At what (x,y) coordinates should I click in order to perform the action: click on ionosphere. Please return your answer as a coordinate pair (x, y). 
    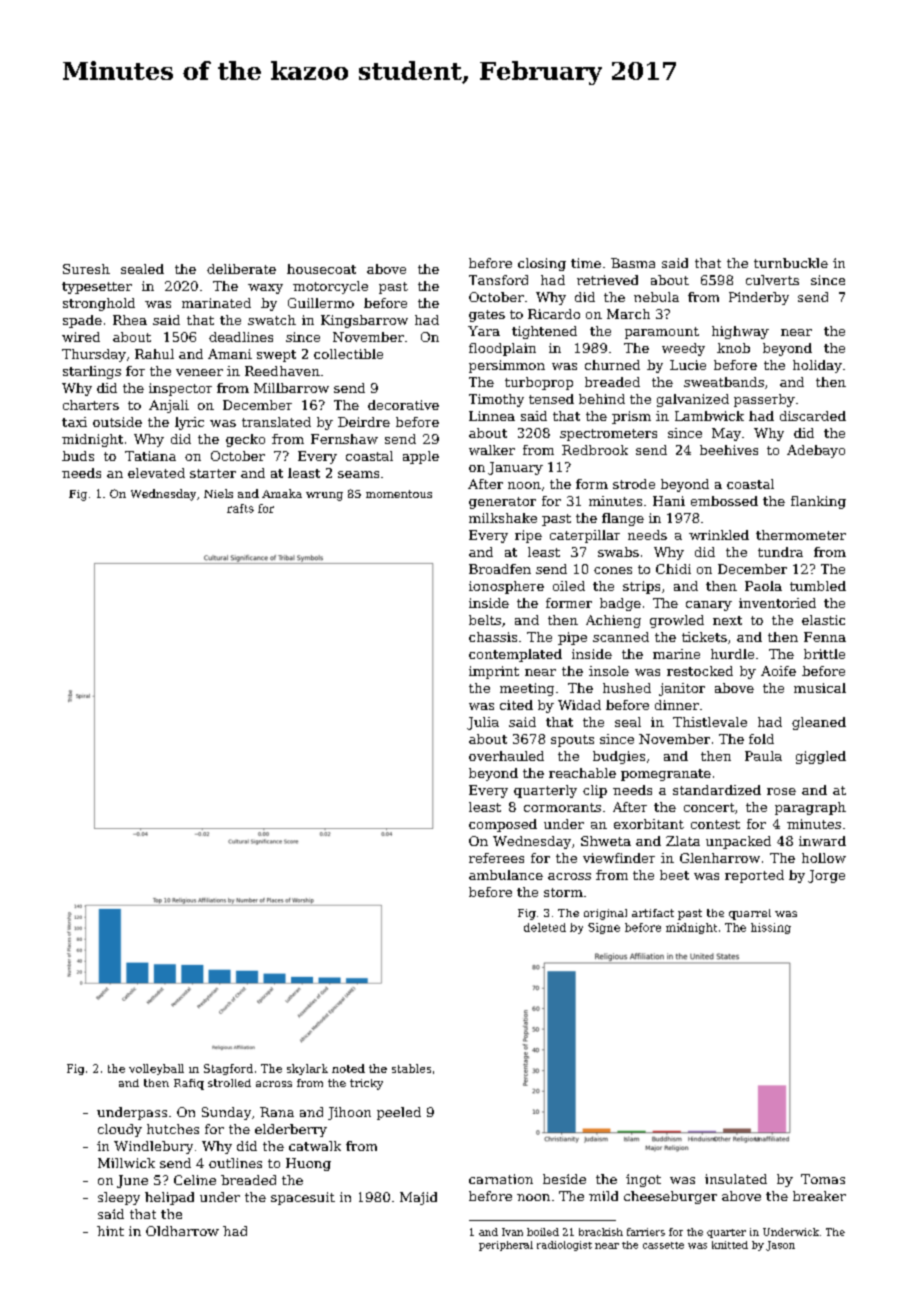
    Looking at the image, I should click on (506, 587).
